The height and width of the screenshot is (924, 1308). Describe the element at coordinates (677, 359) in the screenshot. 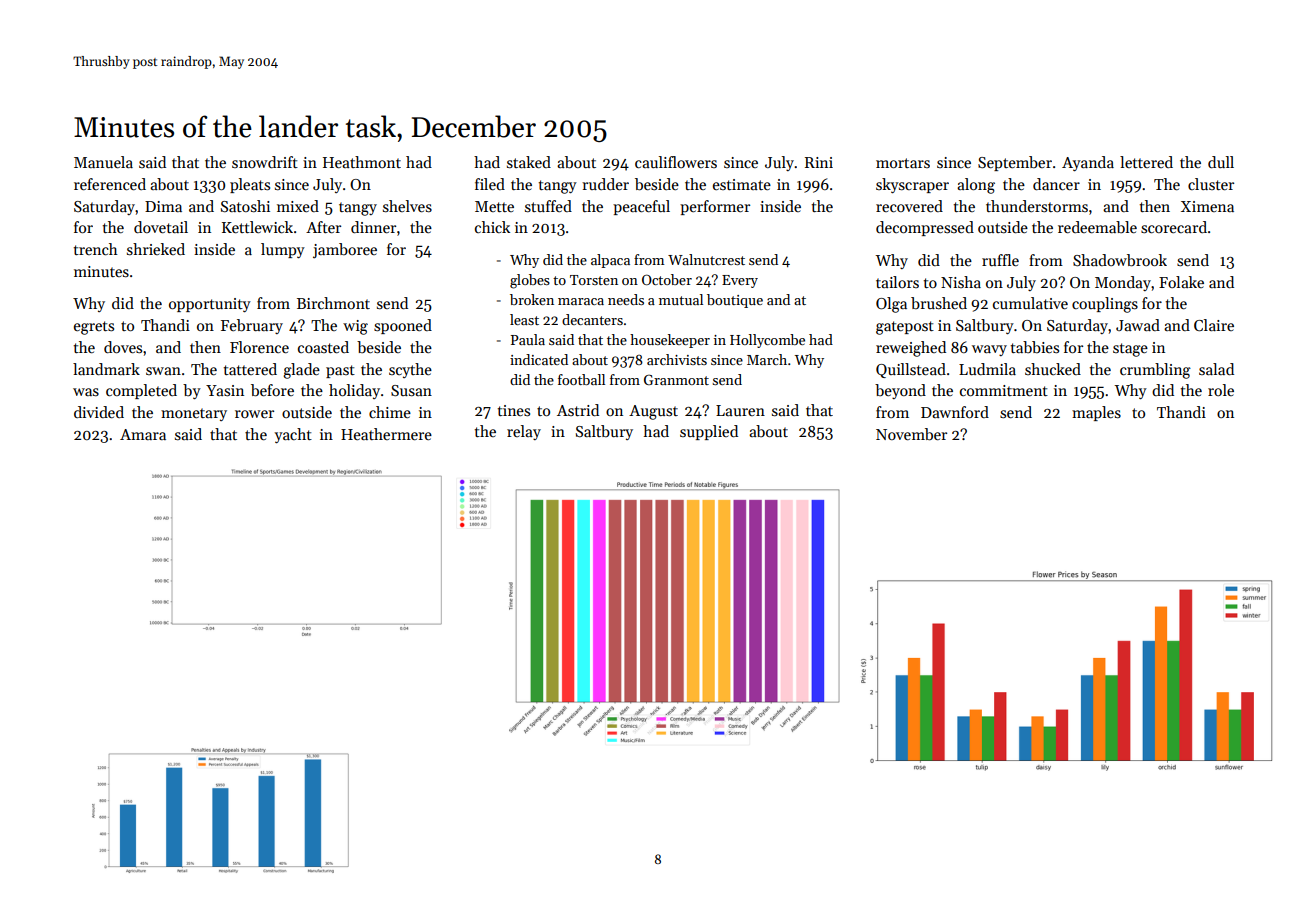

I see `archivists` at that location.
